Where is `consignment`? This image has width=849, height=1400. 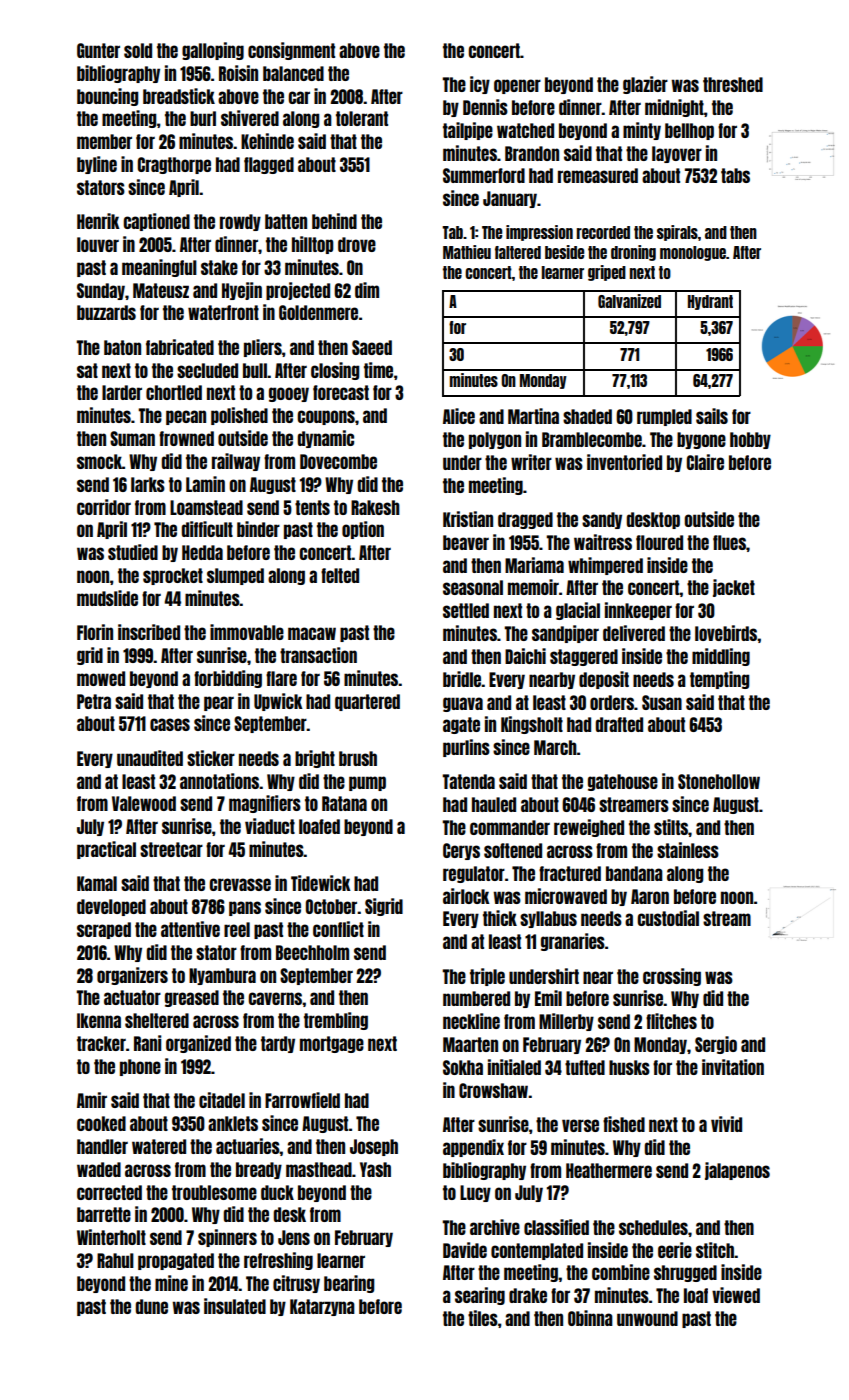
consignment is located at coordinates (291, 51).
